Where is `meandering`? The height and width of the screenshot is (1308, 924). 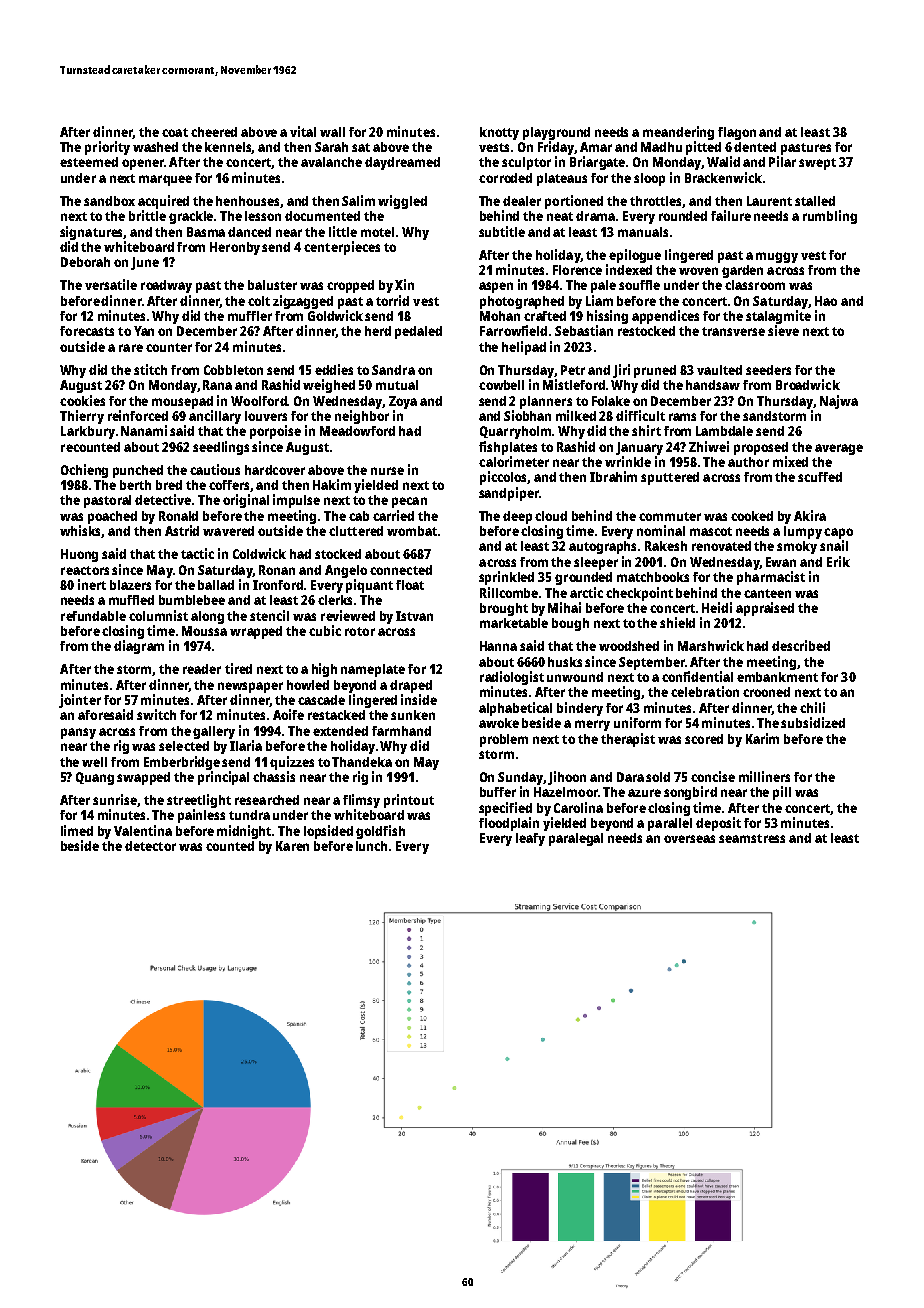
meandering is located at coordinates (678, 133).
